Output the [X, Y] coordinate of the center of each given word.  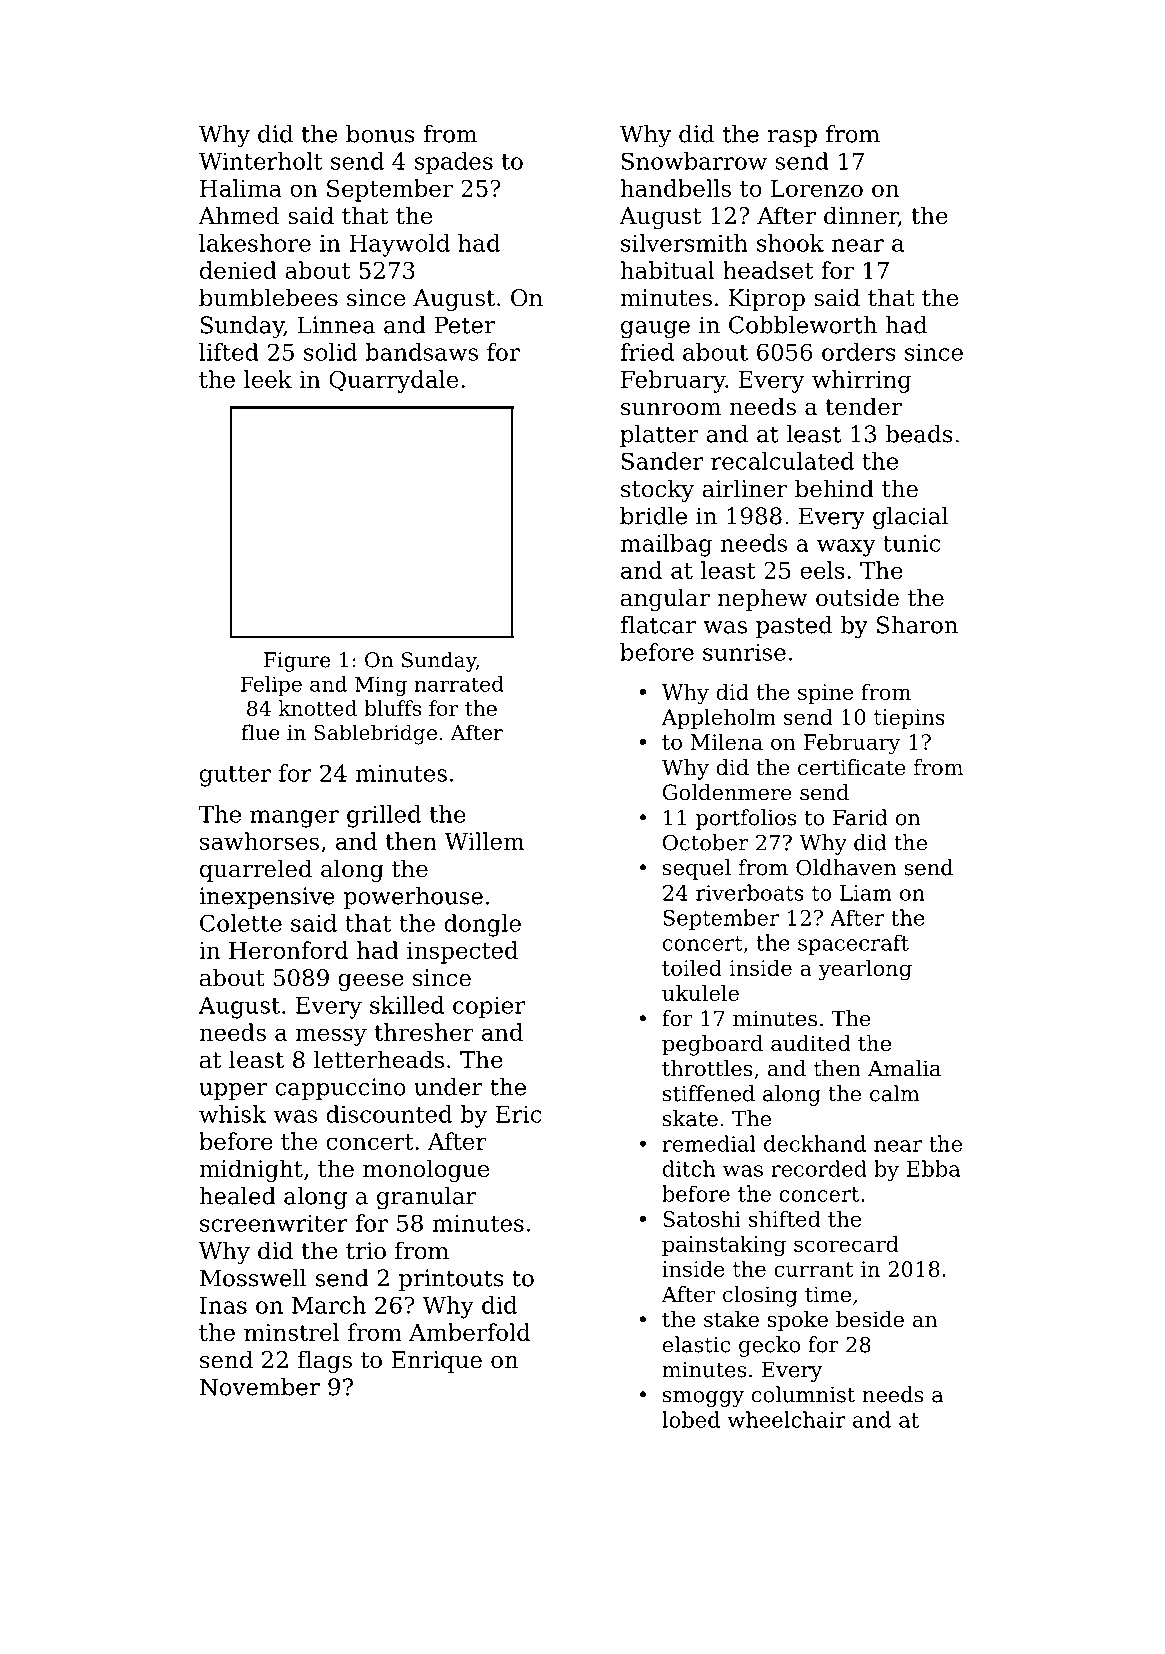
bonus [380, 134]
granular [427, 1198]
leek [268, 379]
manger [294, 819]
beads [919, 434]
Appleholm [718, 718]
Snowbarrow [694, 161]
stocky [657, 490]
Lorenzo [817, 188]
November [260, 1387]
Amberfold [469, 1332]
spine [825, 694]
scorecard [846, 1243]
